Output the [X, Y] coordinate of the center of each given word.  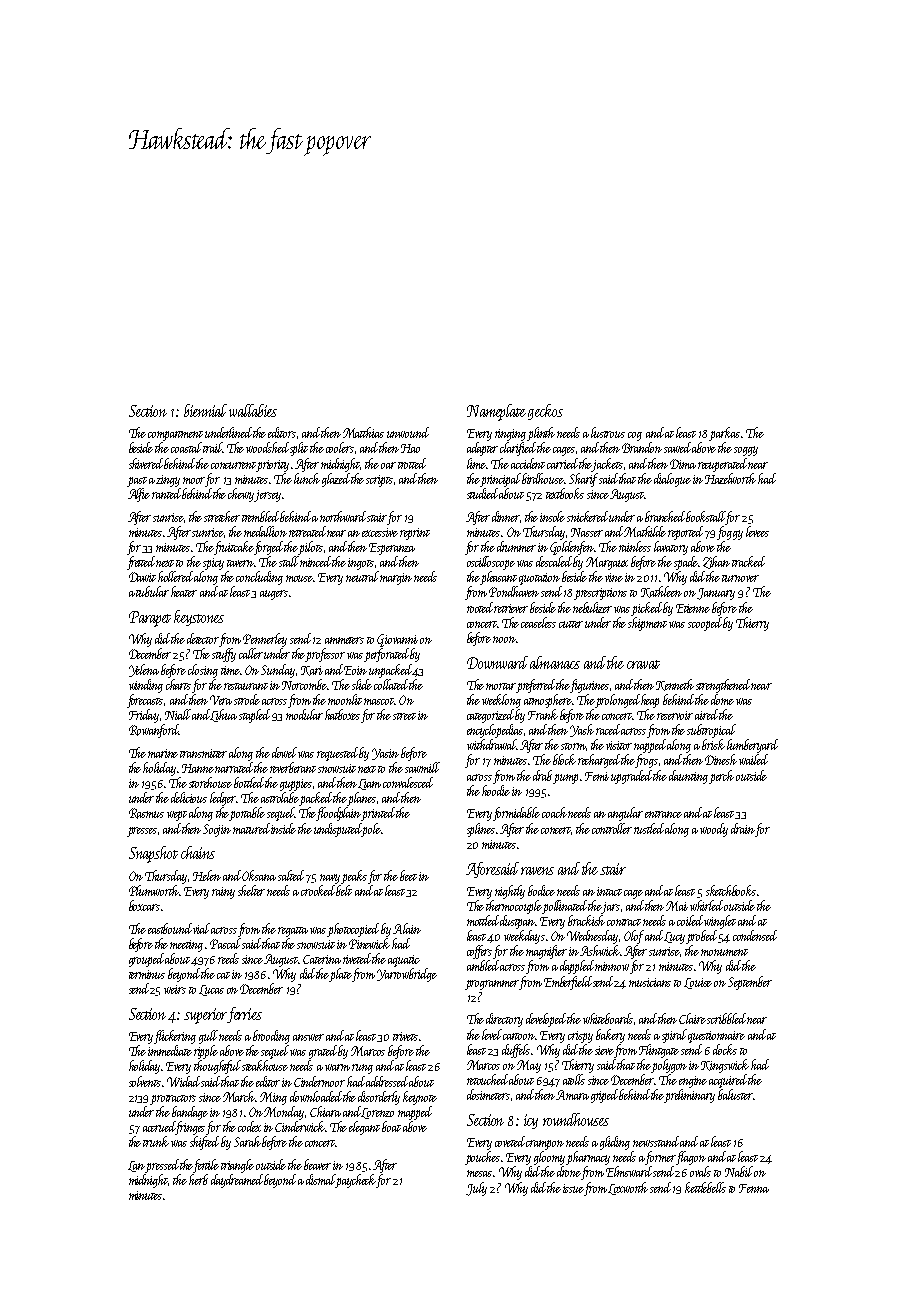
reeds [228, 958]
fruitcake [234, 548]
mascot [379, 701]
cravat [643, 664]
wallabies [253, 410]
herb [198, 1179]
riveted [358, 958]
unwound [408, 432]
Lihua [224, 715]
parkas [724, 434]
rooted [481, 607]
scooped [705, 624]
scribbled [726, 1018]
